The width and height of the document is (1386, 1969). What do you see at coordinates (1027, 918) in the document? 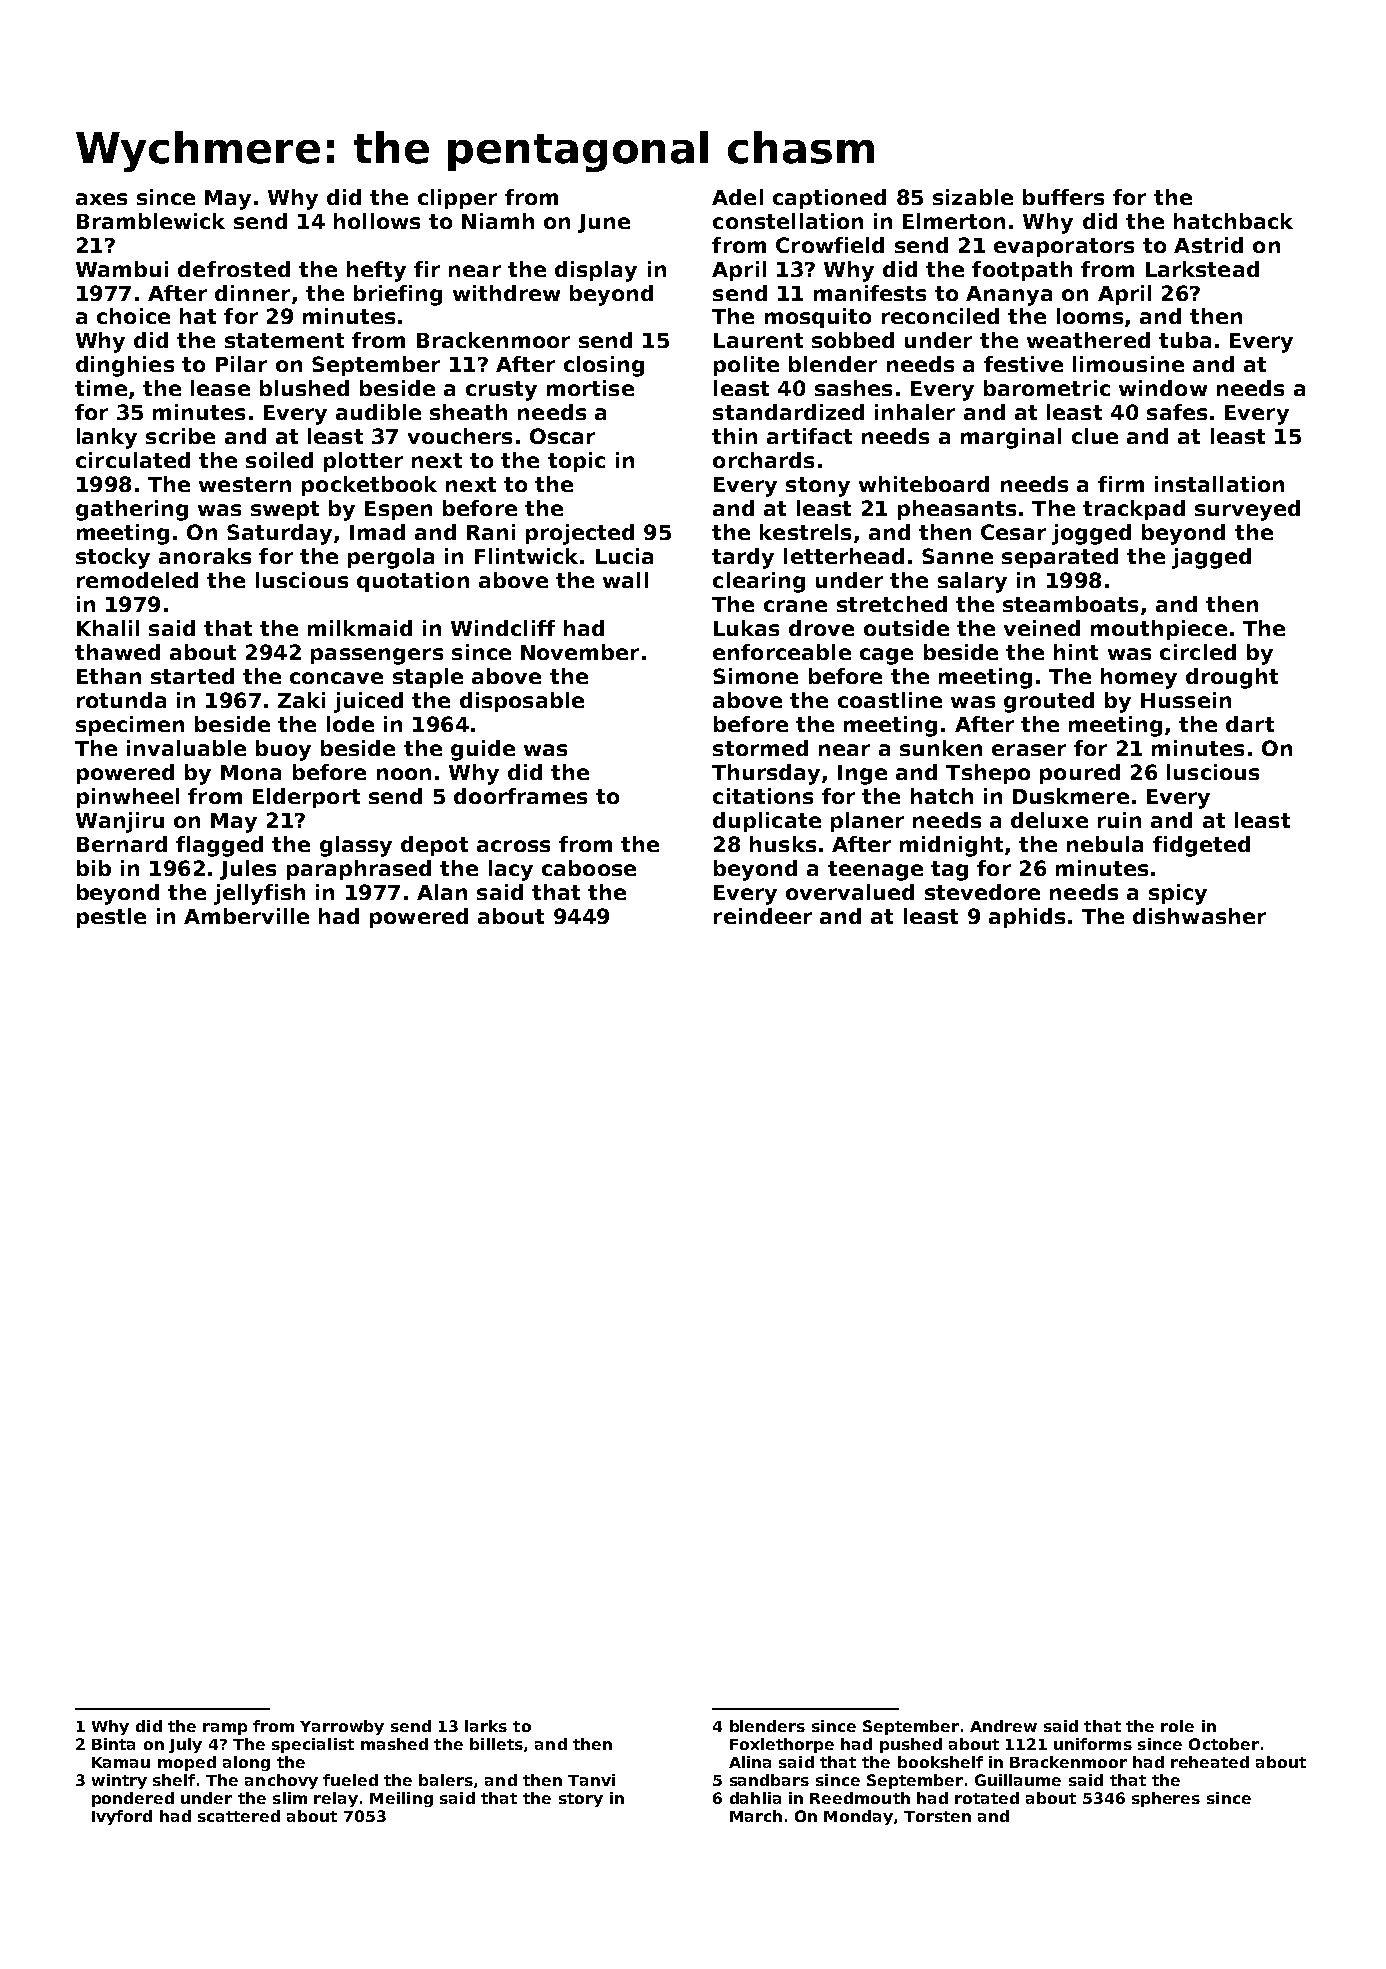
I see `aphids` at bounding box center [1027, 918].
